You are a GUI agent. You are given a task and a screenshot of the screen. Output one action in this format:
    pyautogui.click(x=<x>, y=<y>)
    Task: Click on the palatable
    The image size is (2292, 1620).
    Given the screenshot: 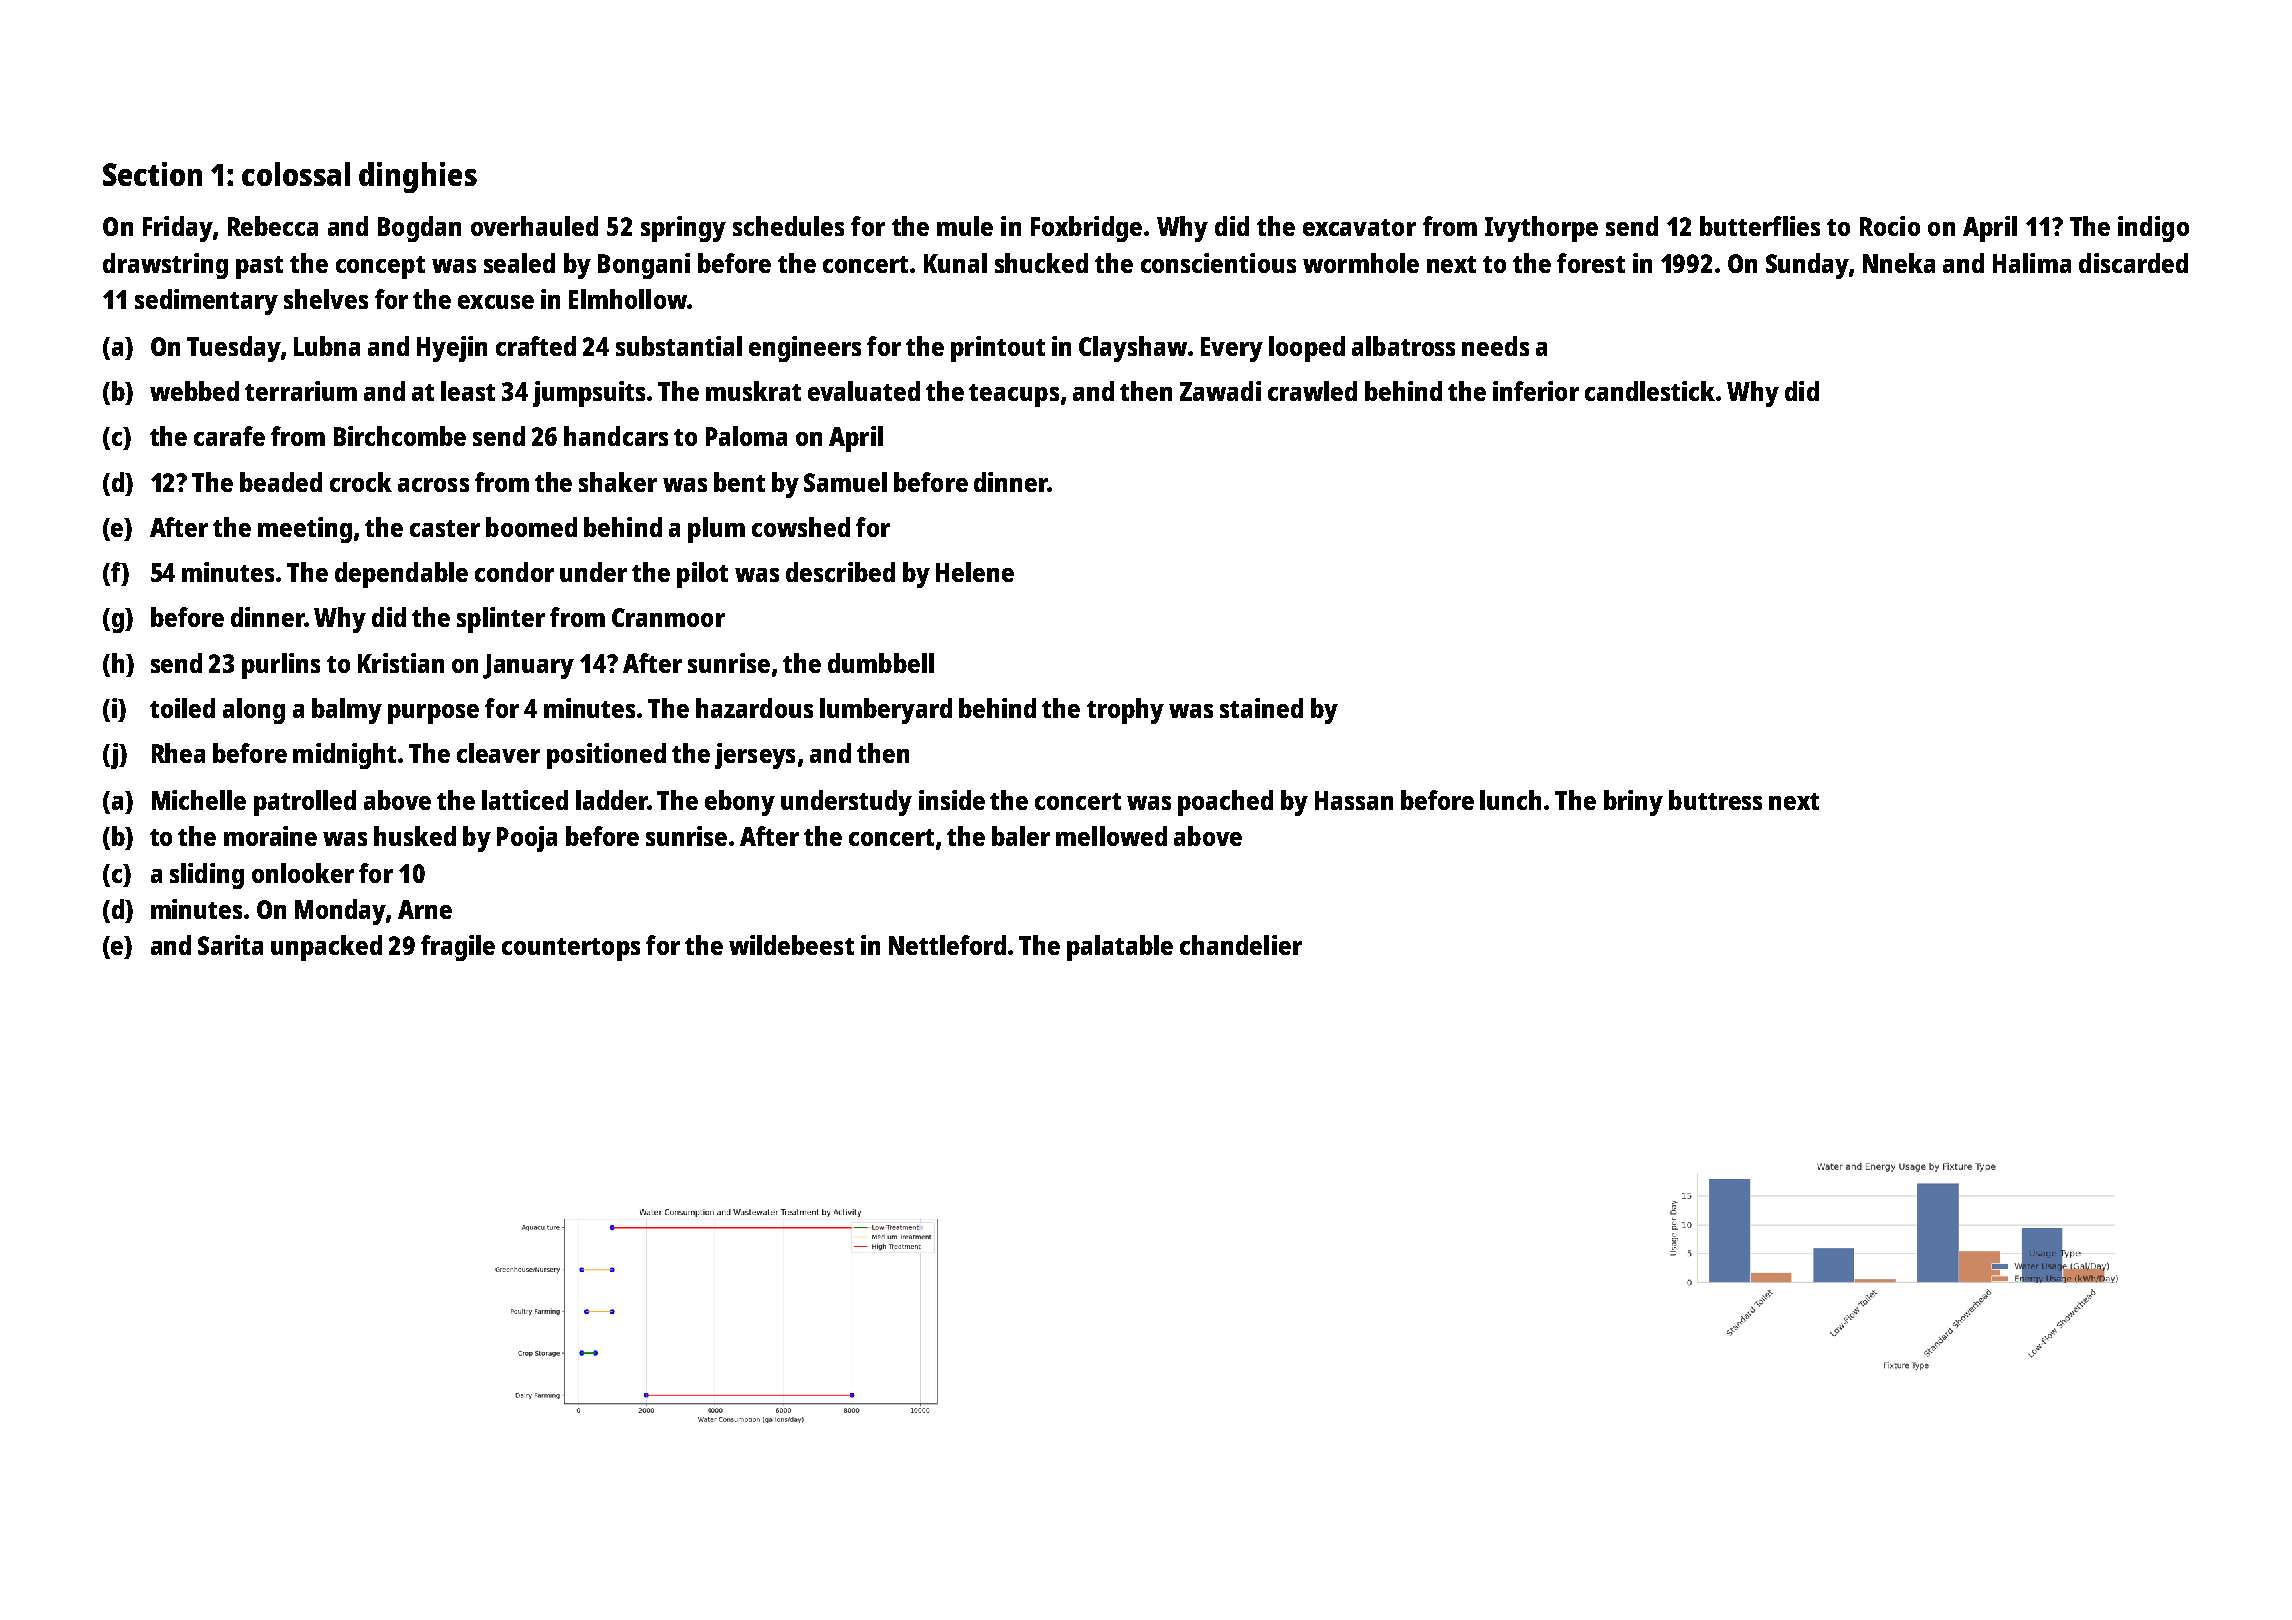 What is the action you would take?
    pyautogui.click(x=1120, y=948)
